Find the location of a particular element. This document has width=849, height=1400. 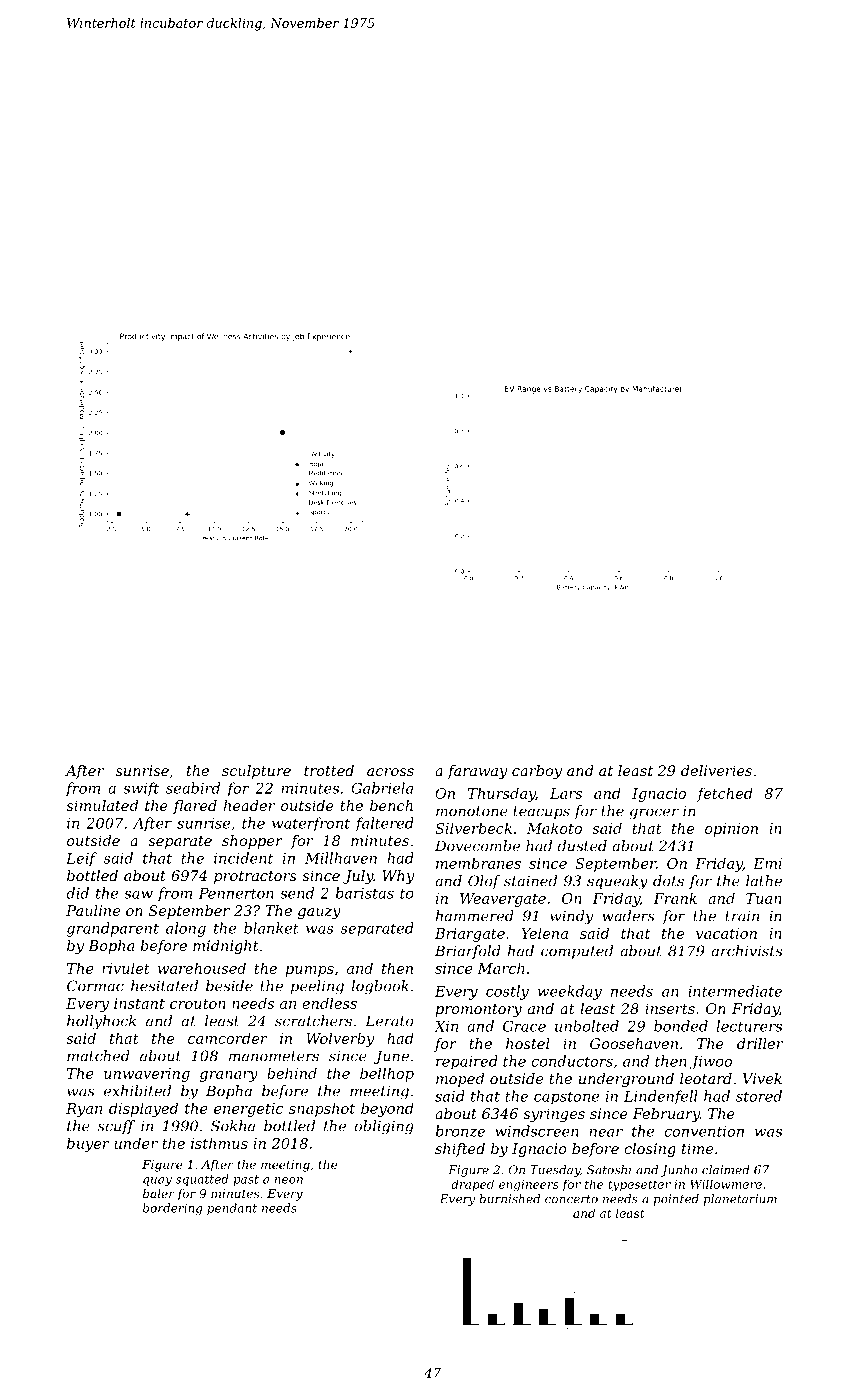

flared is located at coordinates (195, 807).
